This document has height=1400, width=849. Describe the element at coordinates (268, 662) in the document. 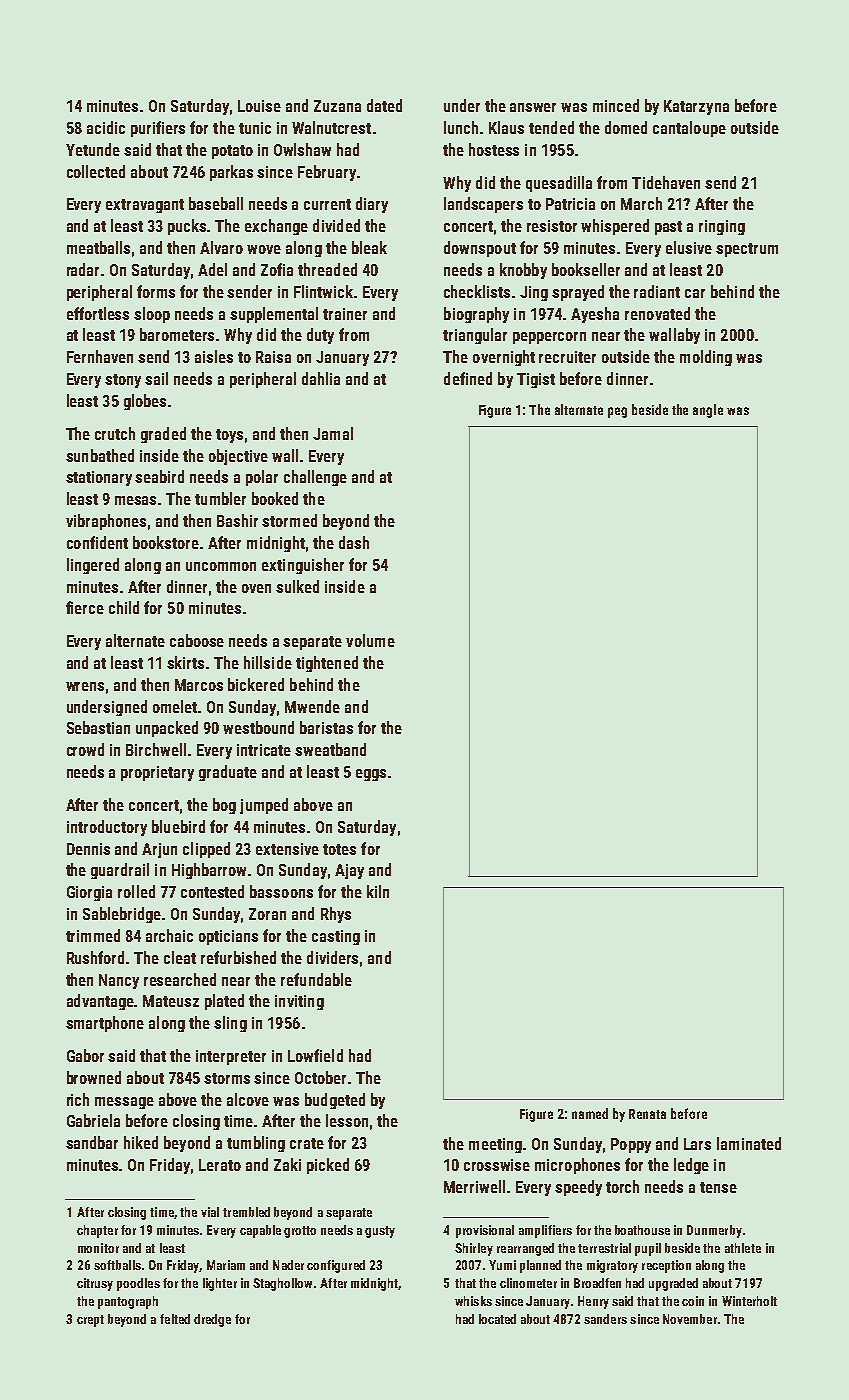

I see `hillside` at that location.
